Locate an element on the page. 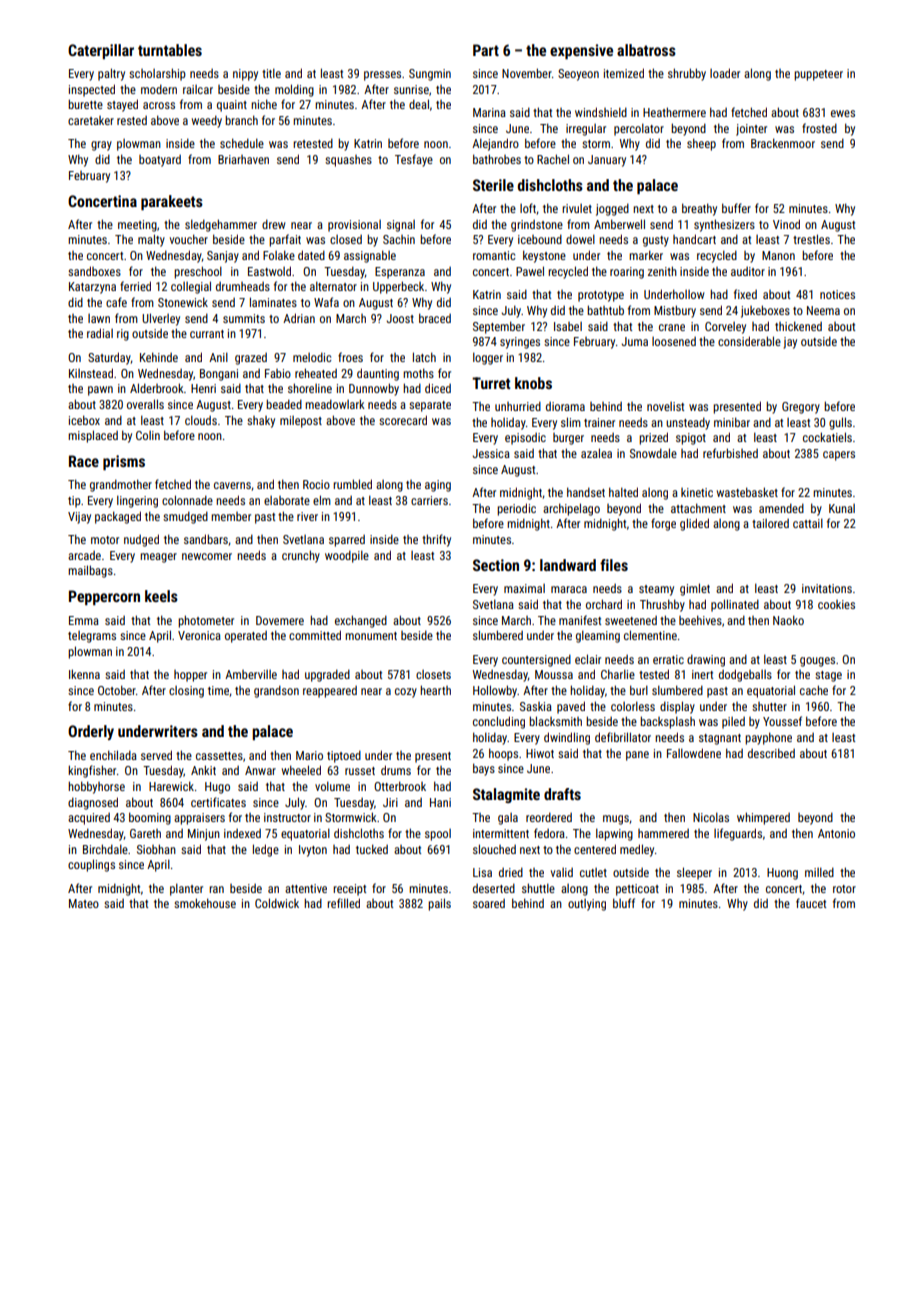  Dovemere is located at coordinates (280, 620).
